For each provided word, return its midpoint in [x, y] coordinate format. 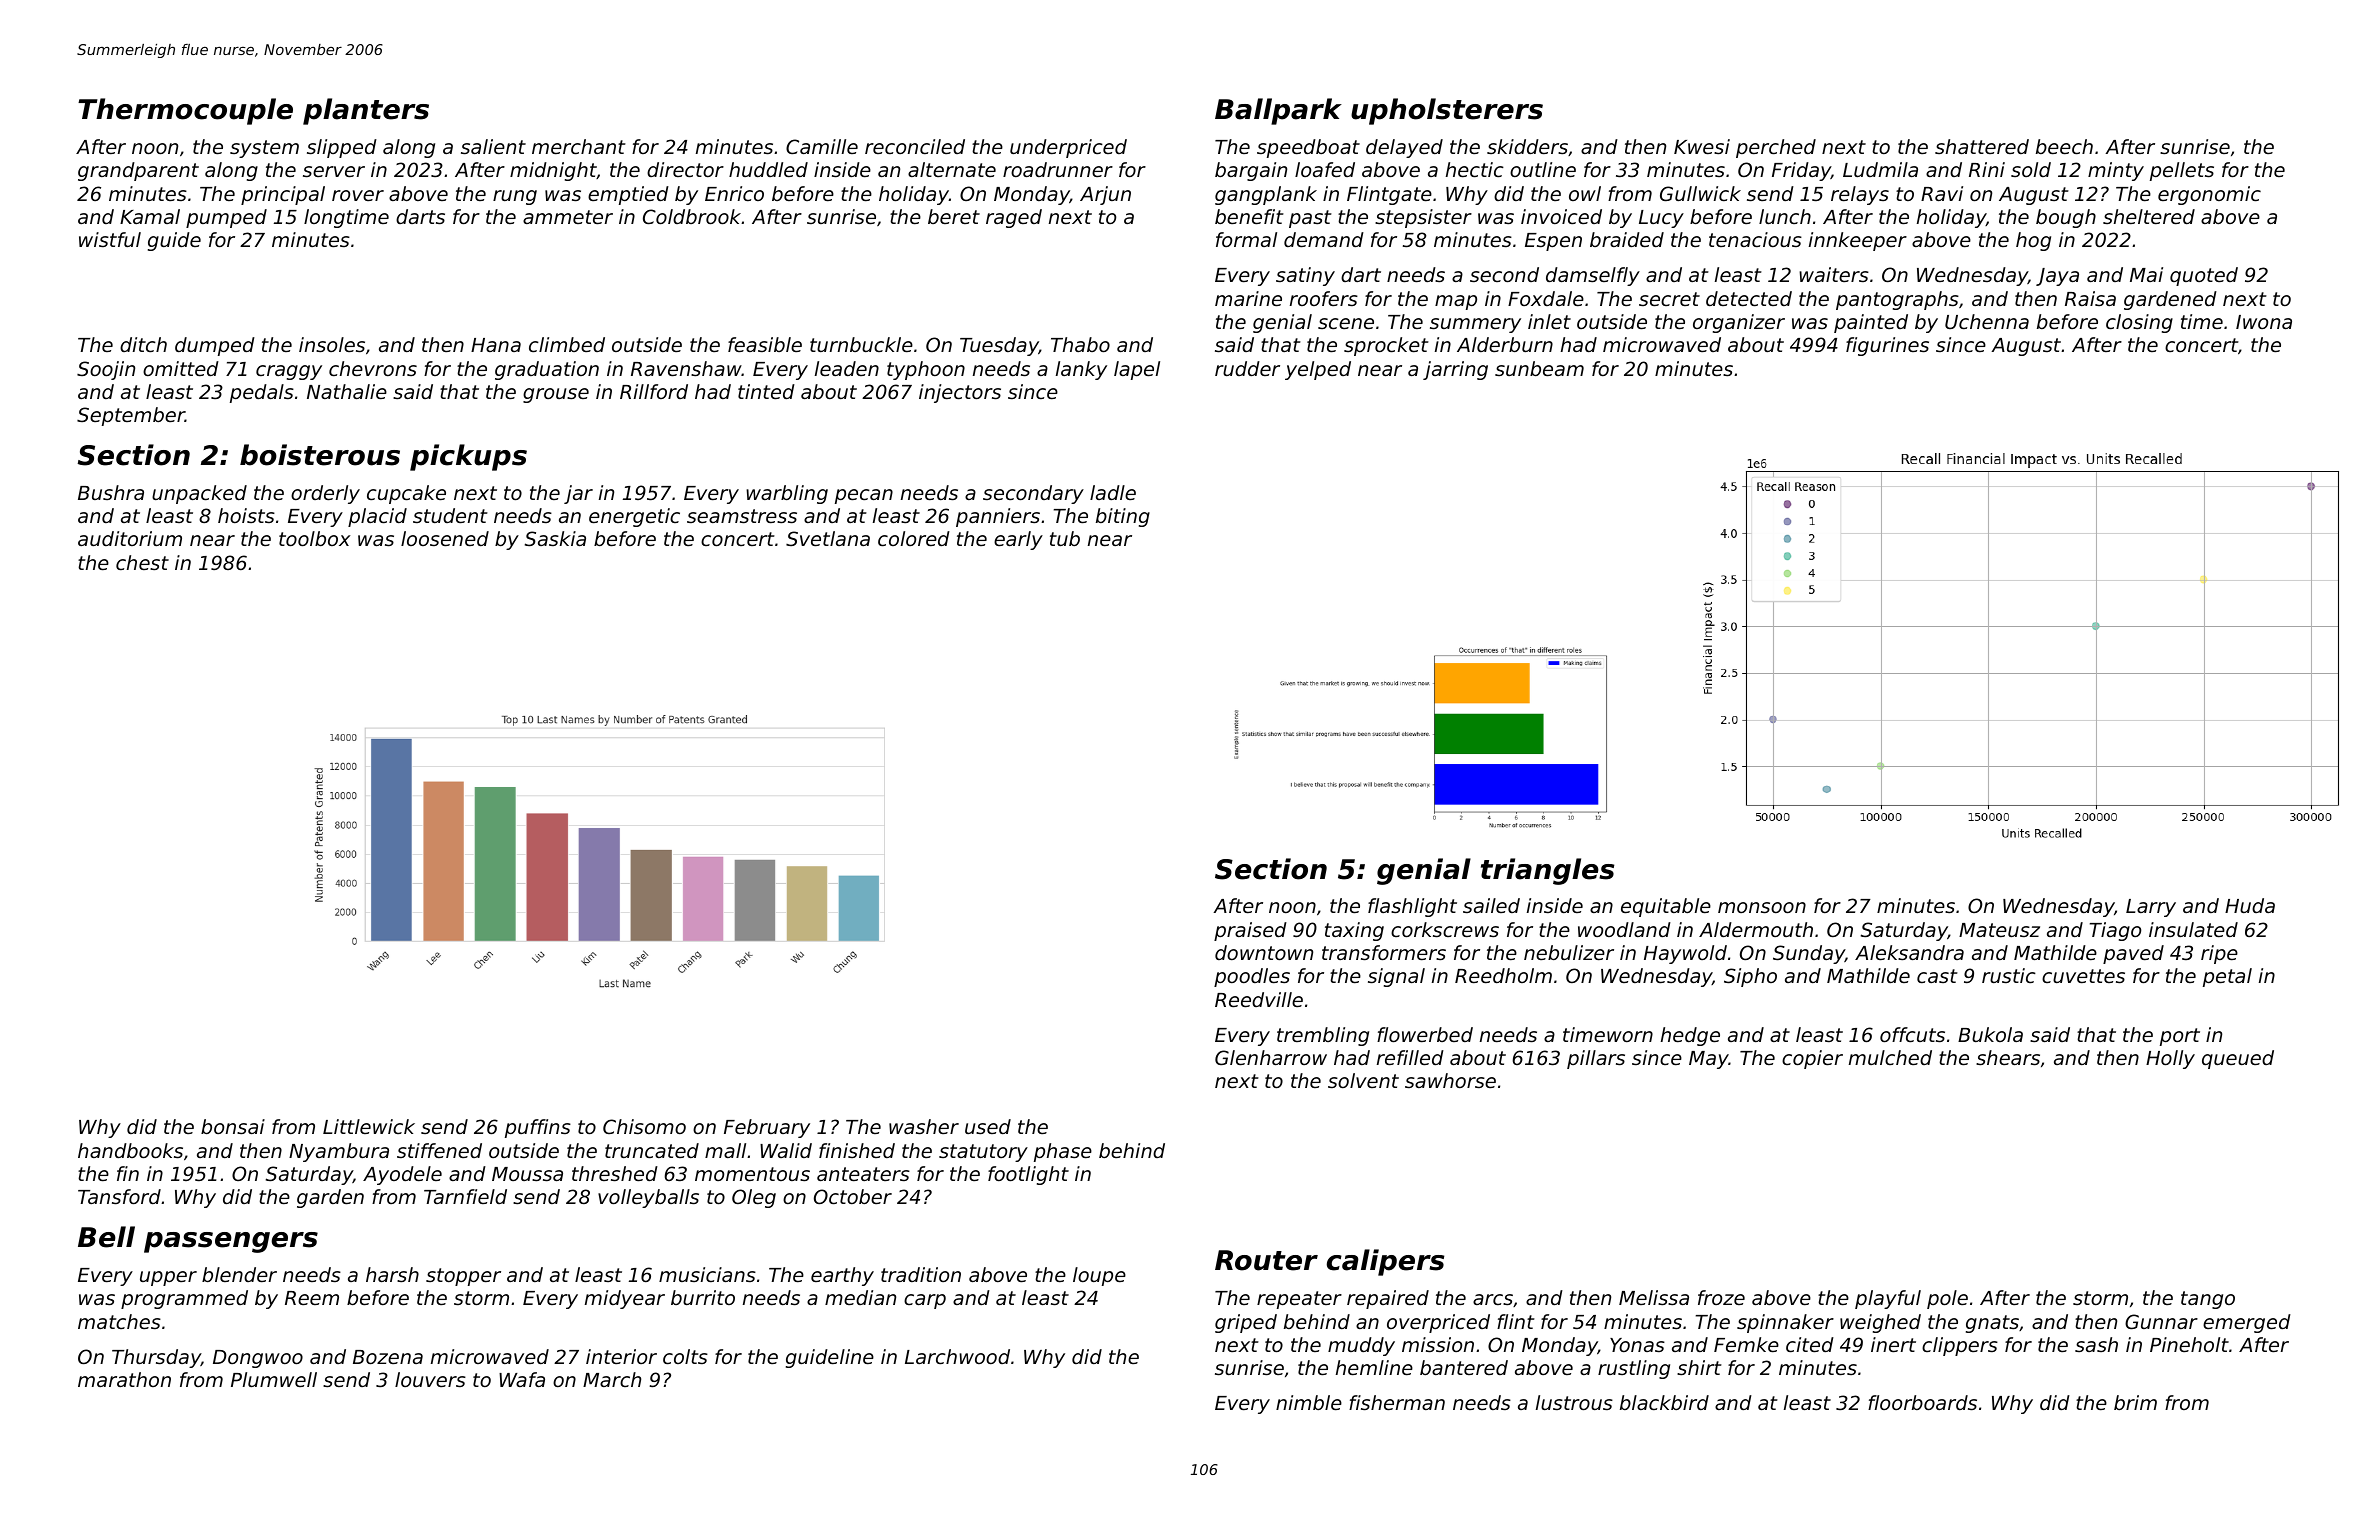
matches [119, 1321]
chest [142, 562]
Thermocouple [185, 111]
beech [2064, 146]
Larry [2151, 908]
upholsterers [1447, 111]
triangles [1547, 871]
